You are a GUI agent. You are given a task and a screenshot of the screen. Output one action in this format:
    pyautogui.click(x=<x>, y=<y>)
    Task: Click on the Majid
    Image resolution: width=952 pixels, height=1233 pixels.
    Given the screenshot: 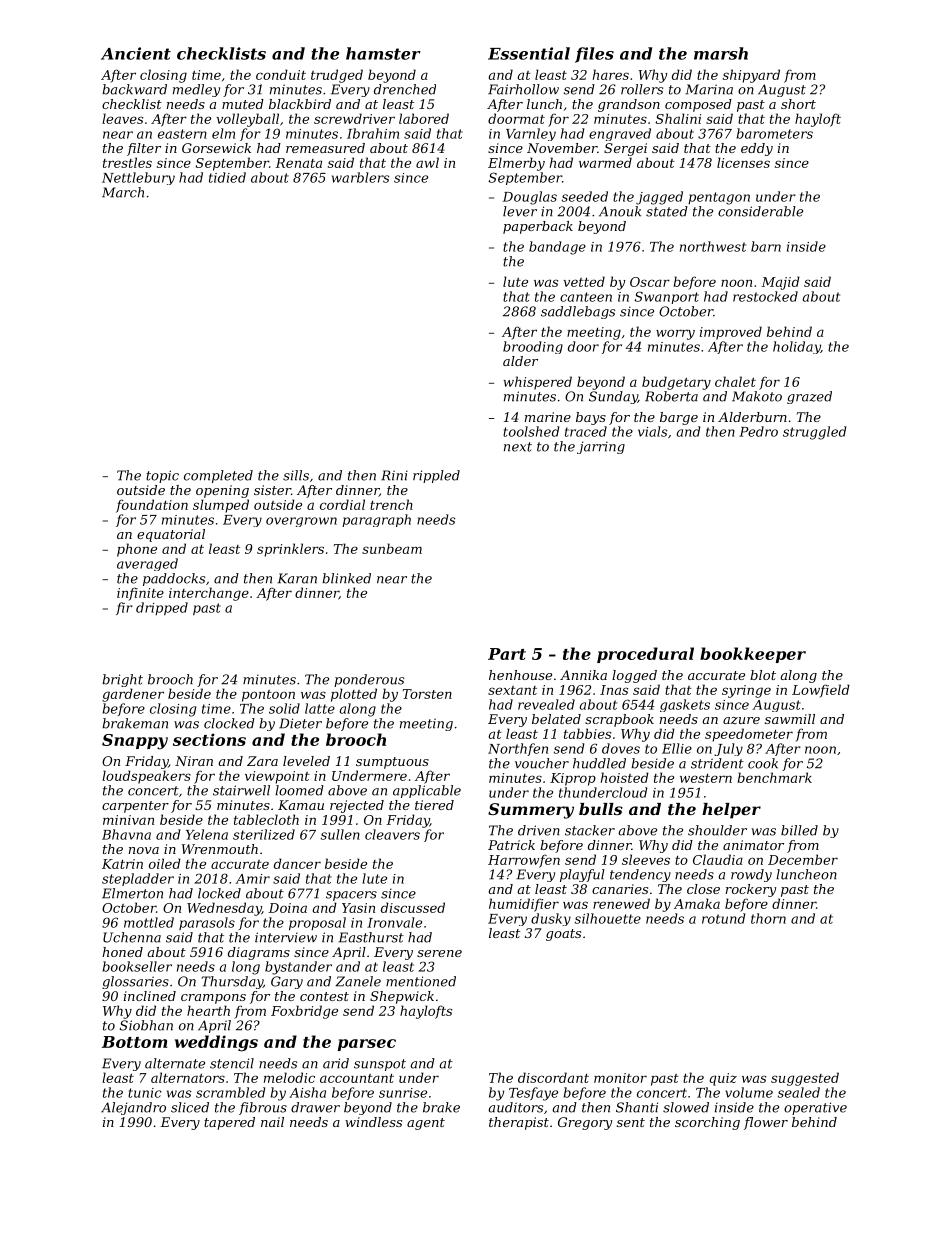 What is the action you would take?
    pyautogui.click(x=780, y=283)
